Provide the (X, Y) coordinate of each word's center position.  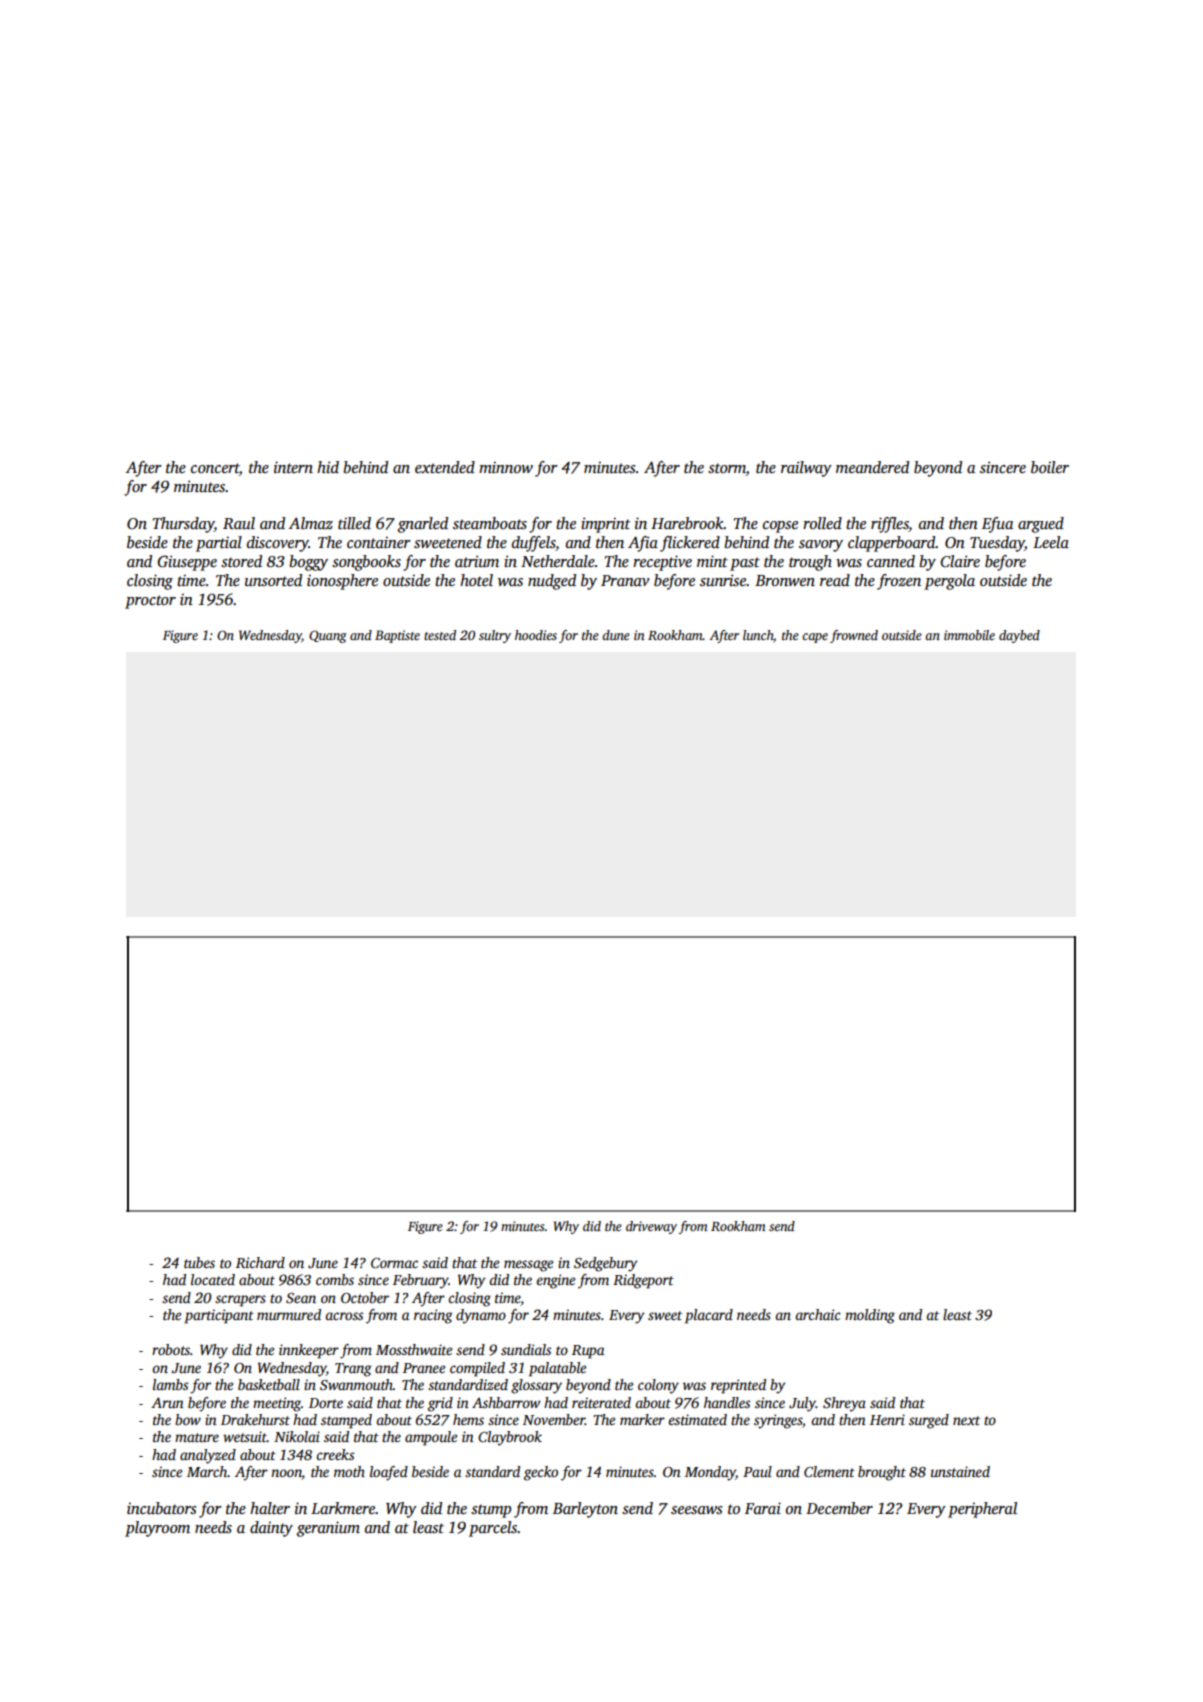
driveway (651, 1227)
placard (709, 1316)
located (213, 1279)
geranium (328, 1529)
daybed (1019, 636)
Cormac (394, 1263)
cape (815, 638)
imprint (605, 525)
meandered (872, 467)
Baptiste (397, 636)
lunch (758, 635)
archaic (818, 1314)
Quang (328, 636)
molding (870, 1316)
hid (328, 467)
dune (616, 635)
